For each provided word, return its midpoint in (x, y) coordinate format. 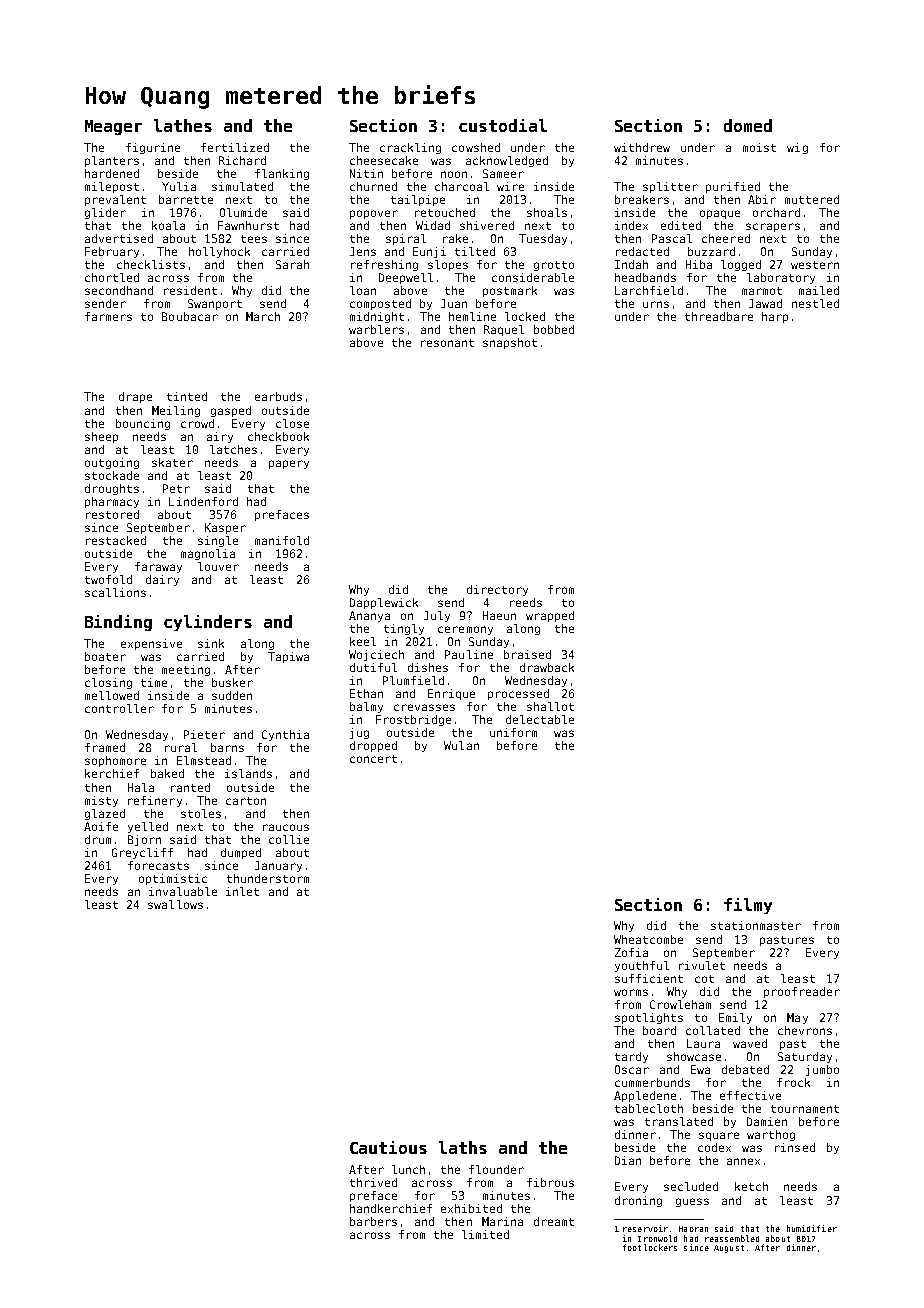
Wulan (461, 745)
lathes (183, 125)
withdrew (642, 147)
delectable (540, 719)
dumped (241, 853)
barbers (373, 1221)
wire (510, 186)
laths (463, 1147)
